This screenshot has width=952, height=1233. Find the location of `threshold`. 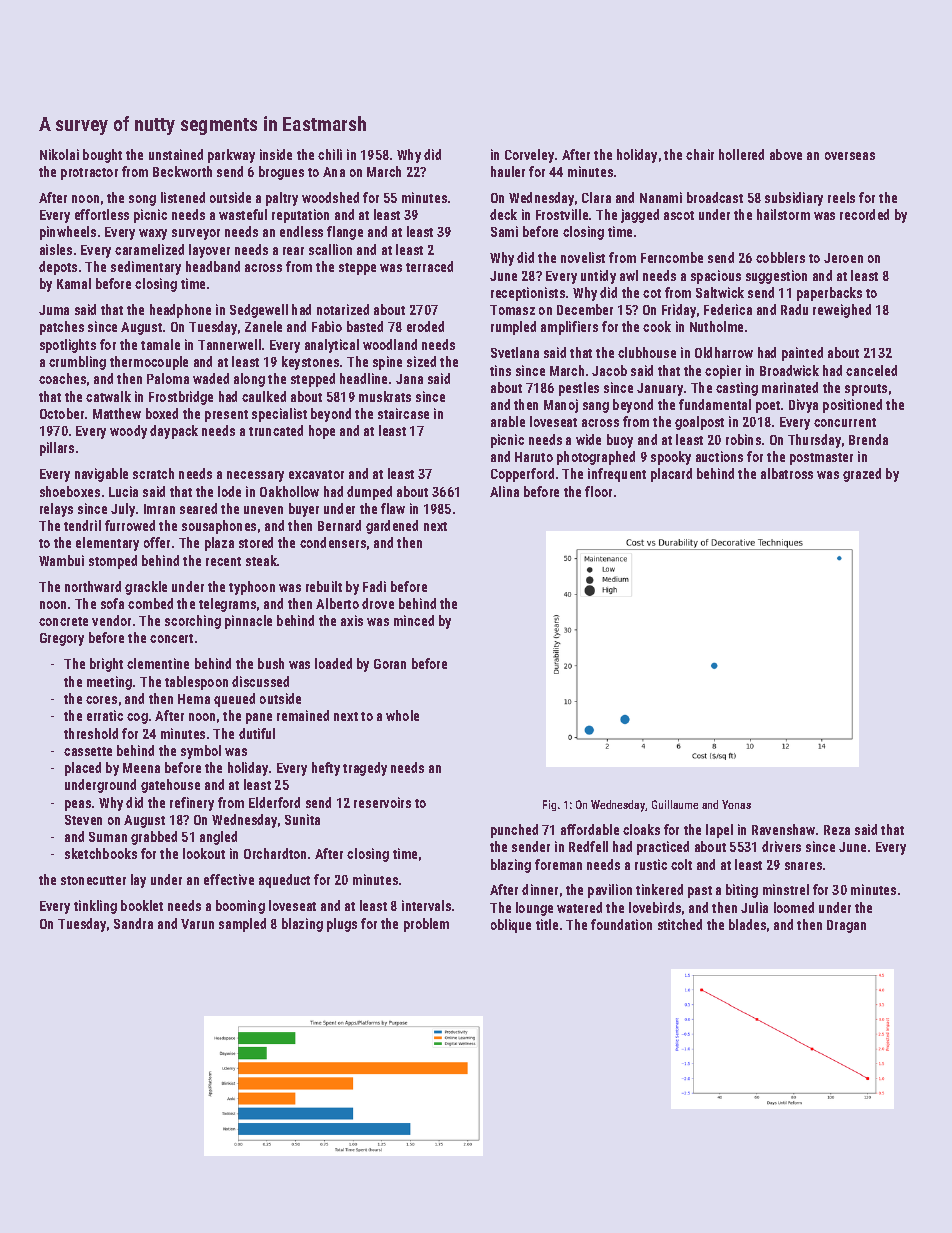

threshold is located at coordinates (91, 733).
